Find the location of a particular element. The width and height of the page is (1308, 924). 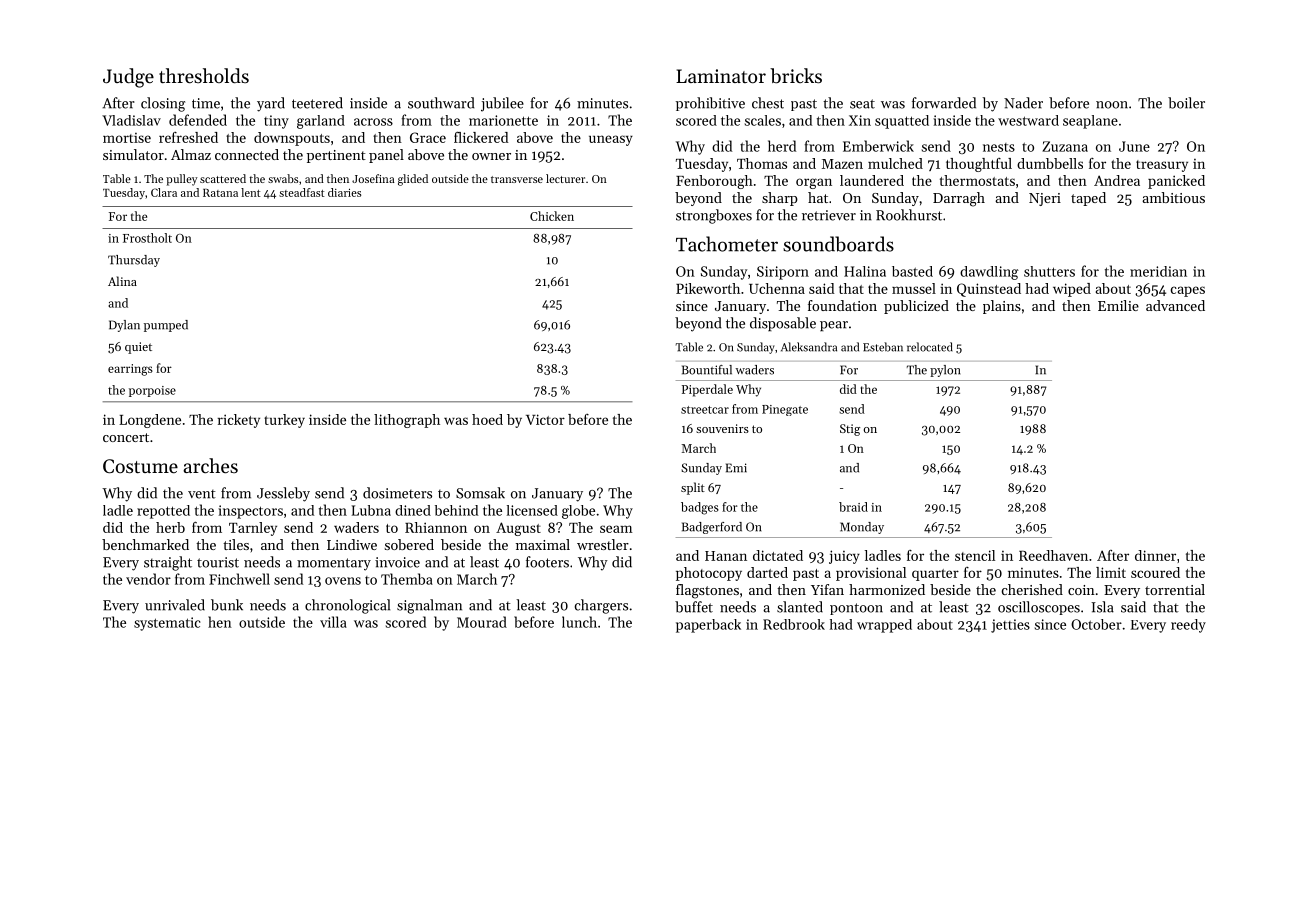

Badgerford is located at coordinates (712, 528).
